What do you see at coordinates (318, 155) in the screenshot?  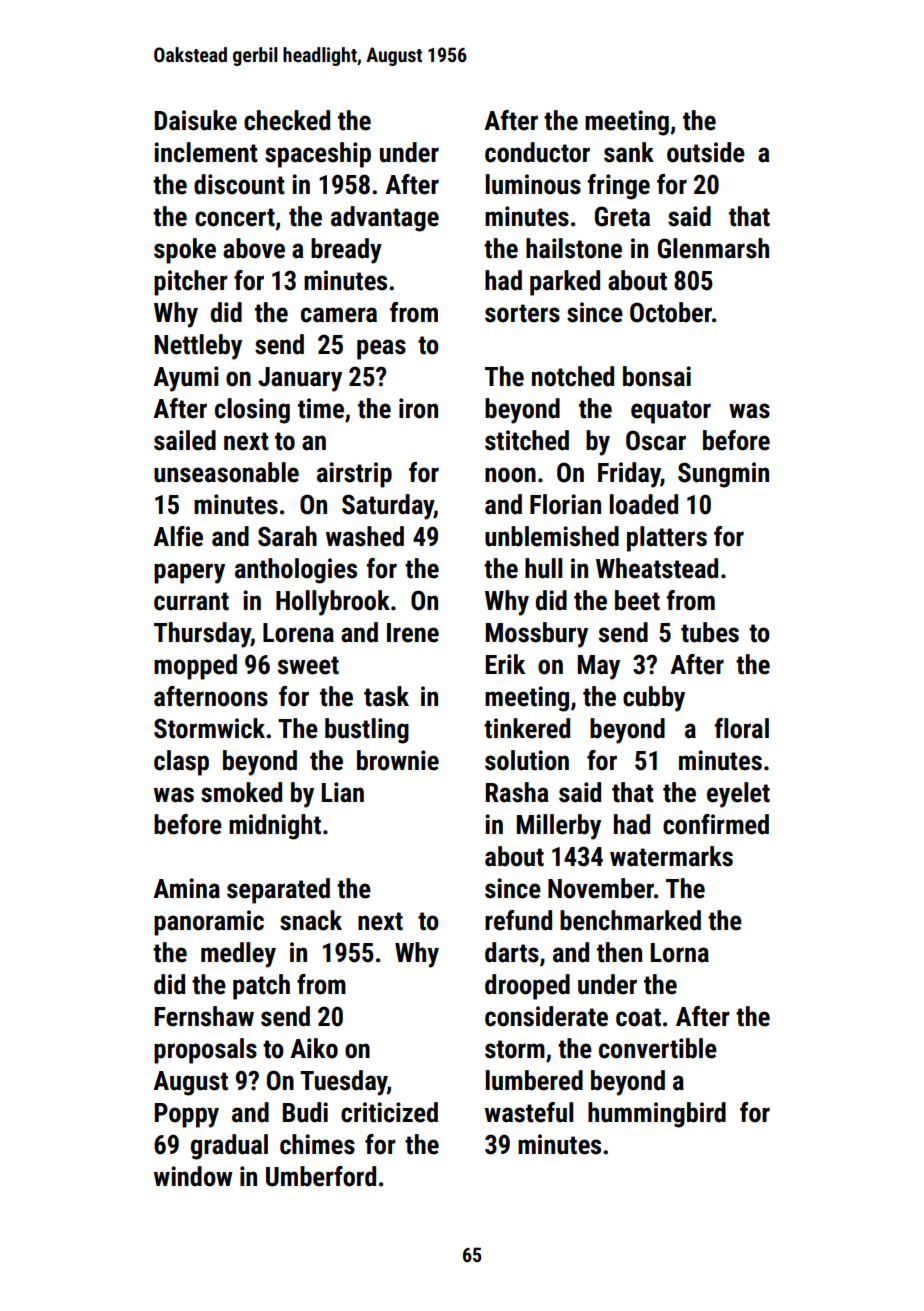 I see `spaceship` at bounding box center [318, 155].
